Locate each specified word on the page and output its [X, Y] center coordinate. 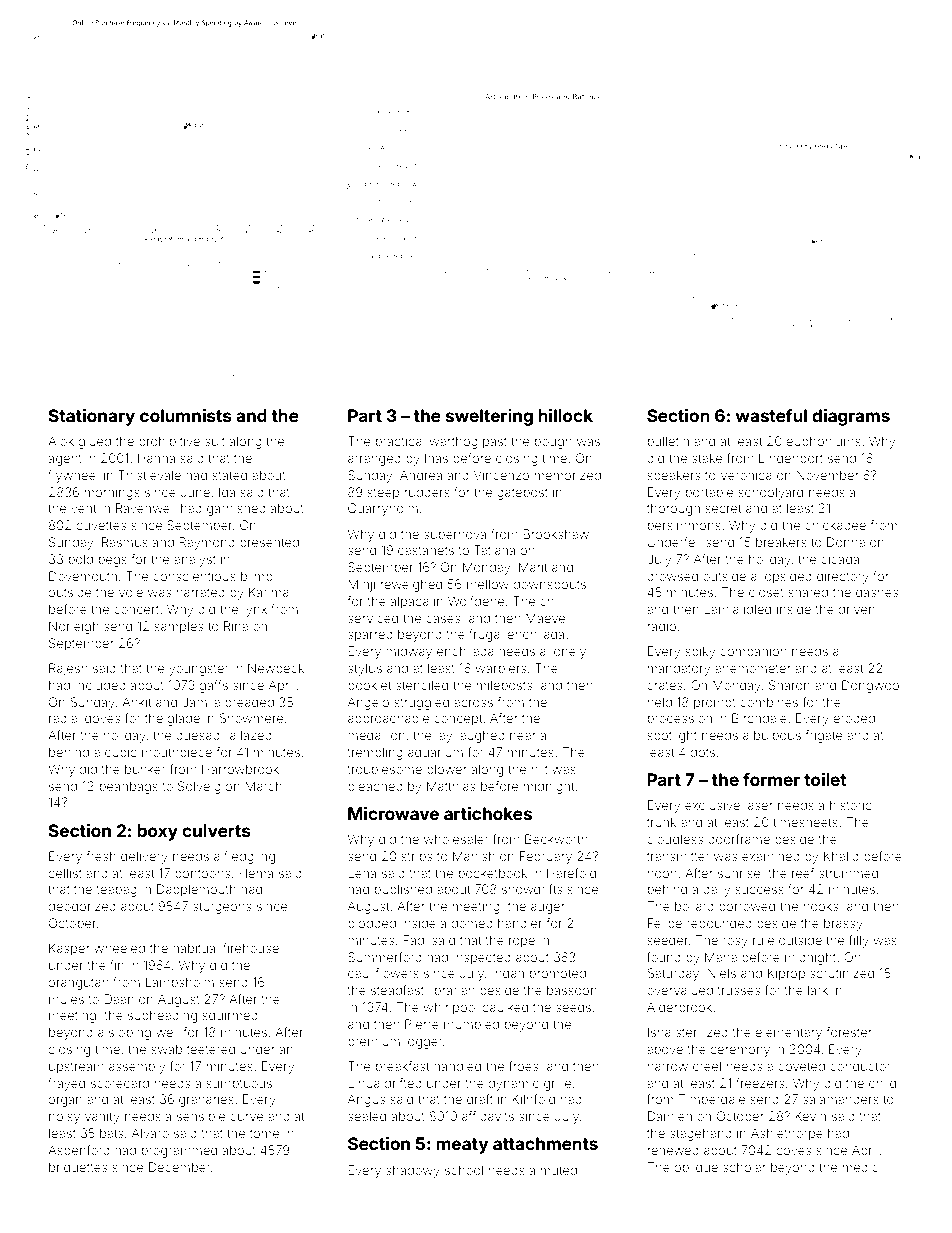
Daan [119, 999]
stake [707, 458]
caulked [505, 1007]
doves [102, 718]
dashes [877, 592]
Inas [436, 458]
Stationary [91, 417]
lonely [568, 652]
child [882, 1083]
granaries [206, 1100]
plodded [372, 924]
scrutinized [842, 973]
